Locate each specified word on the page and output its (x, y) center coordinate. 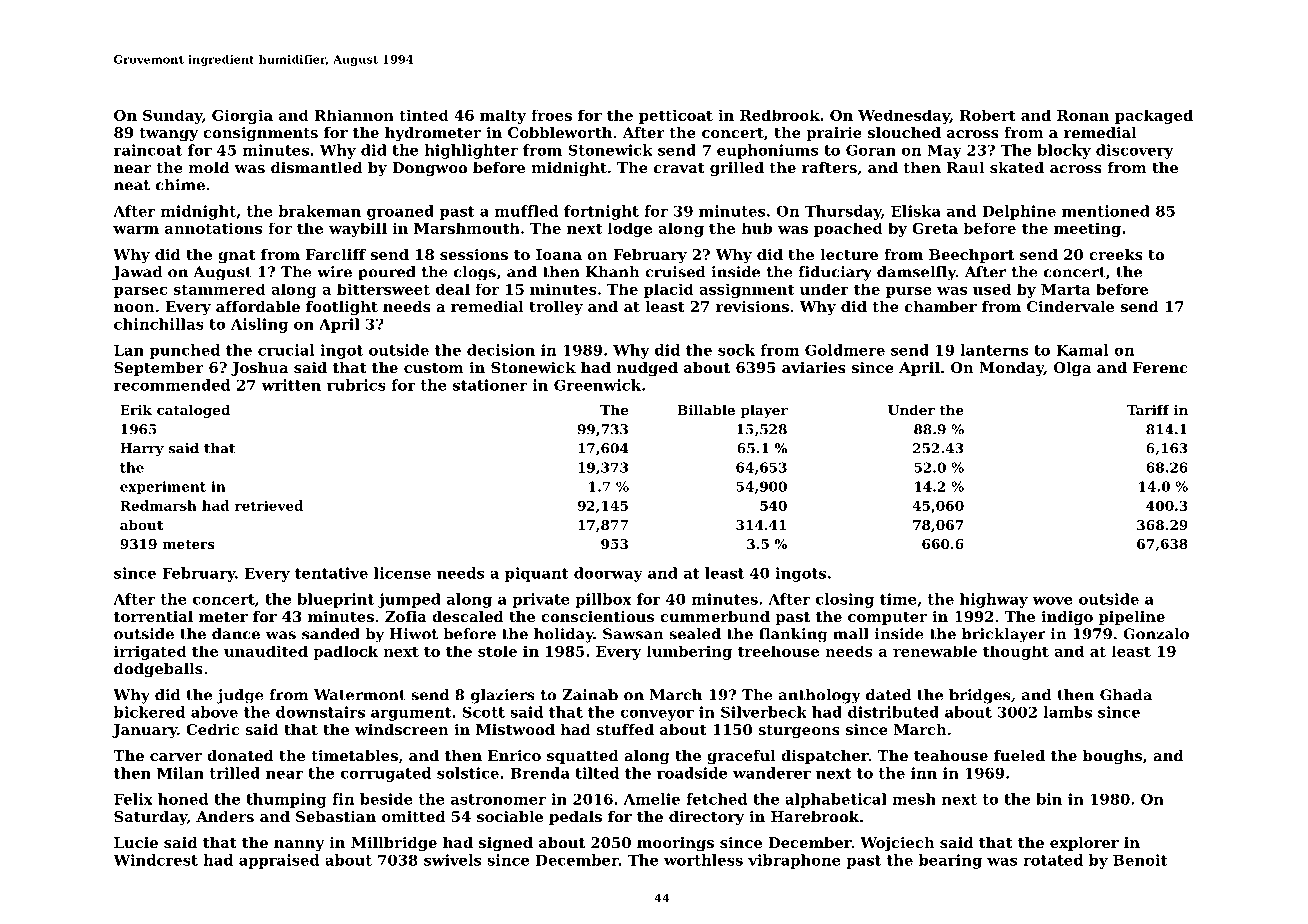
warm (136, 230)
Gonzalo (1156, 634)
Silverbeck (764, 712)
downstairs (320, 712)
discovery (1134, 151)
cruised (675, 272)
